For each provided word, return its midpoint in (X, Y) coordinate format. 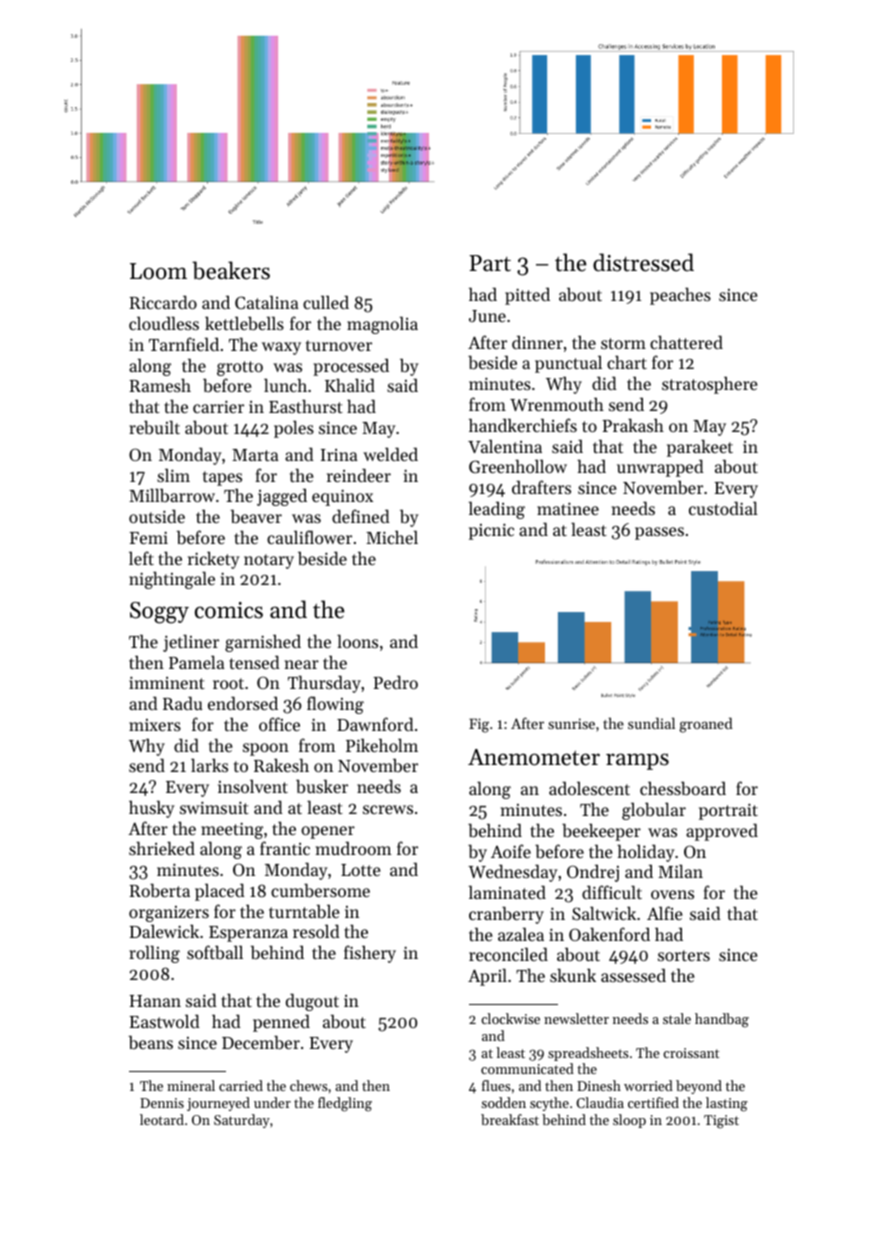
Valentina (505, 446)
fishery (370, 954)
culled (326, 302)
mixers (155, 725)
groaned (706, 725)
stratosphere (710, 385)
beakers (231, 270)
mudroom (353, 848)
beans (151, 1042)
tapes (222, 478)
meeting (232, 830)
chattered (686, 342)
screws (388, 809)
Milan (680, 871)
